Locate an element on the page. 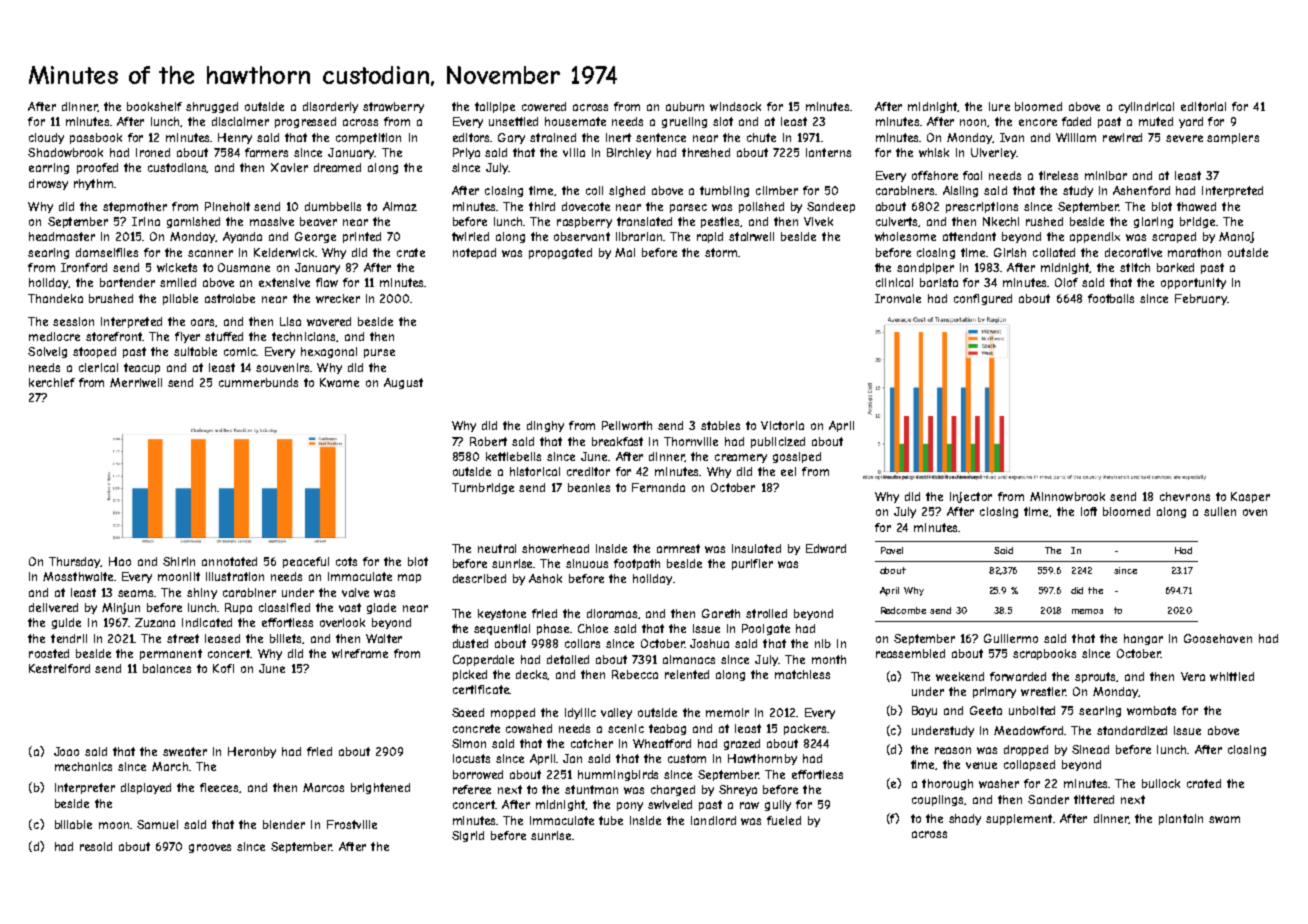 This document has height=924, width=1308. Pineholt is located at coordinates (227, 206).
